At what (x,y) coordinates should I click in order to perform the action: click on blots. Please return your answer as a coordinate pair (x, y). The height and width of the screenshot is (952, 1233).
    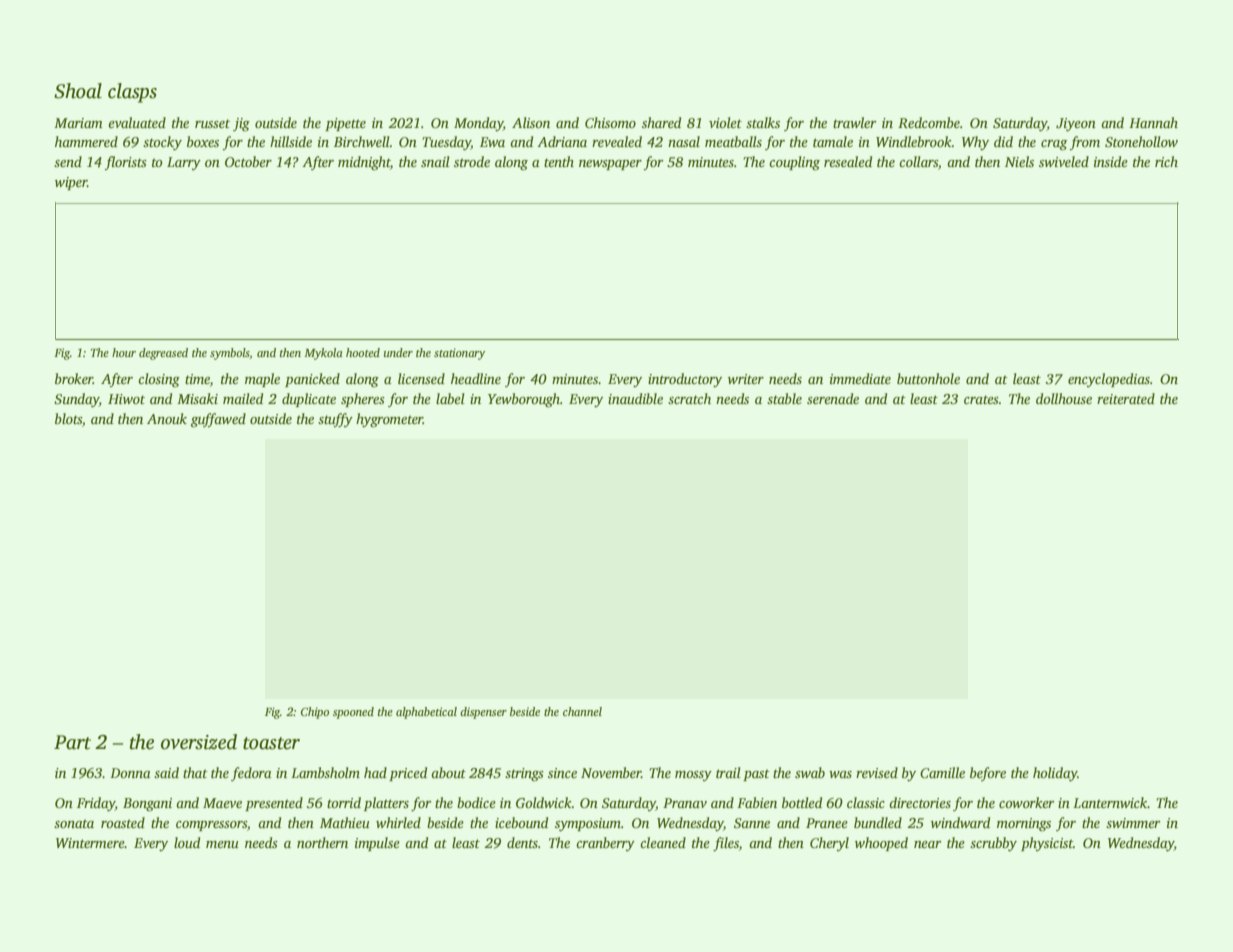
    Looking at the image, I should click on (68, 418).
